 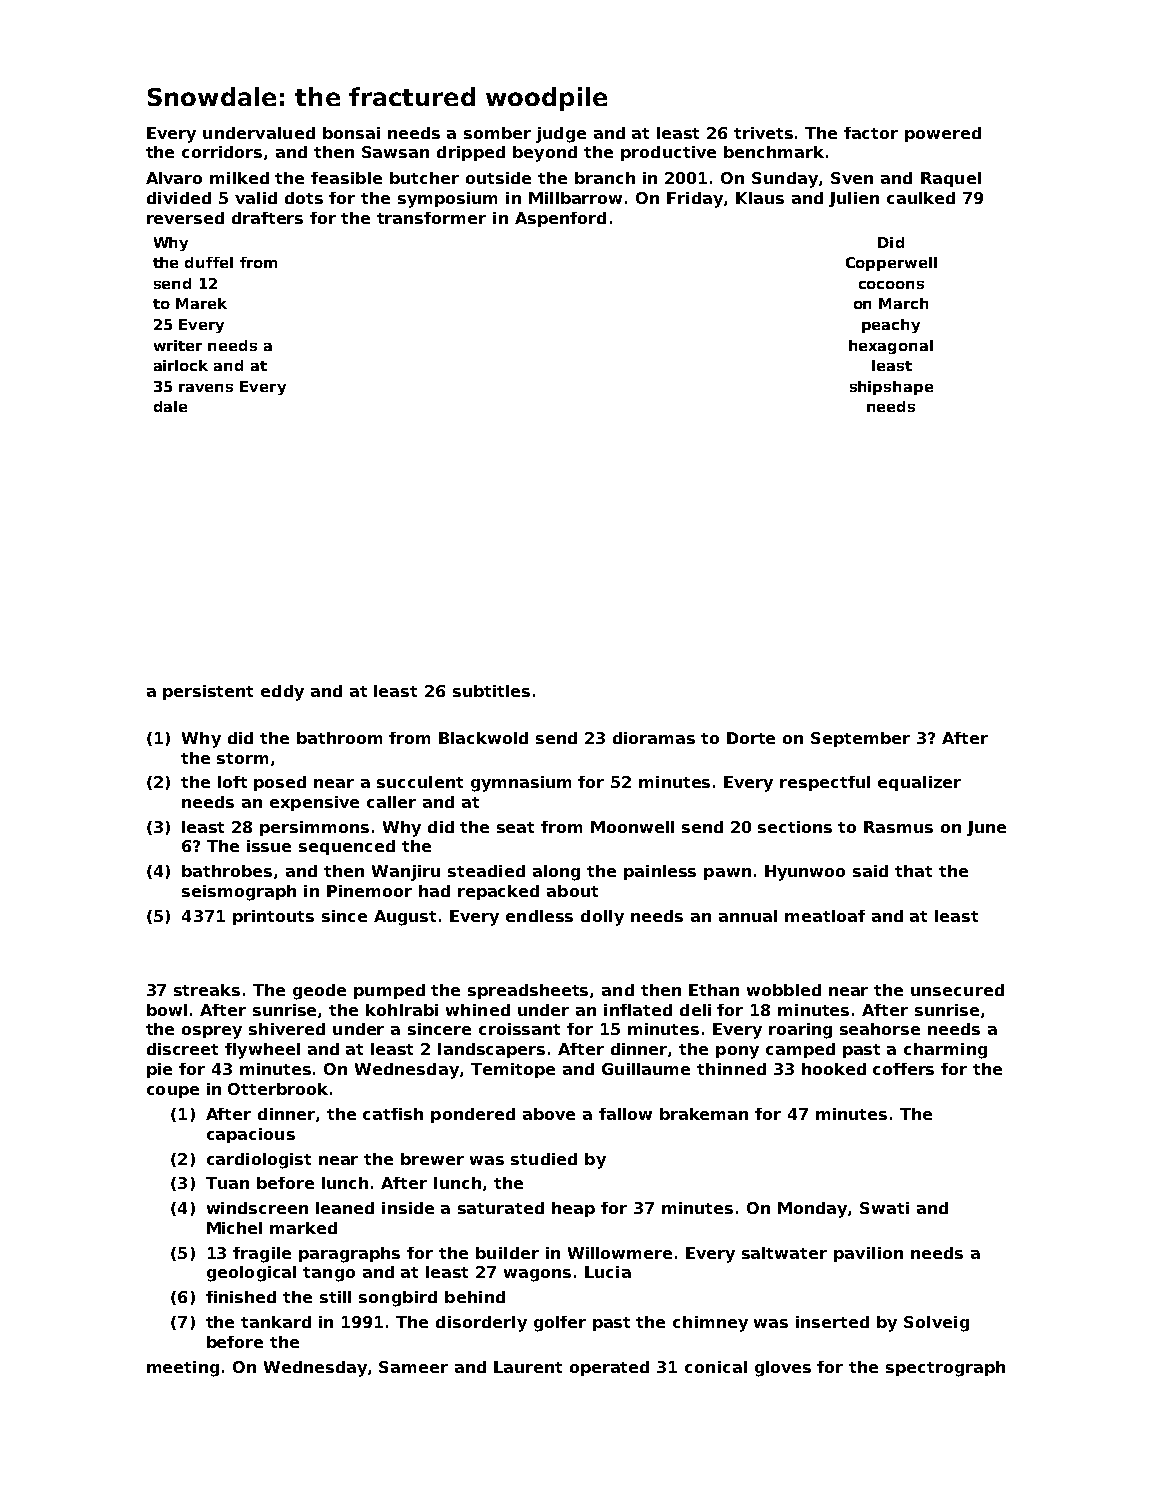 I want to click on issue, so click(x=269, y=846).
